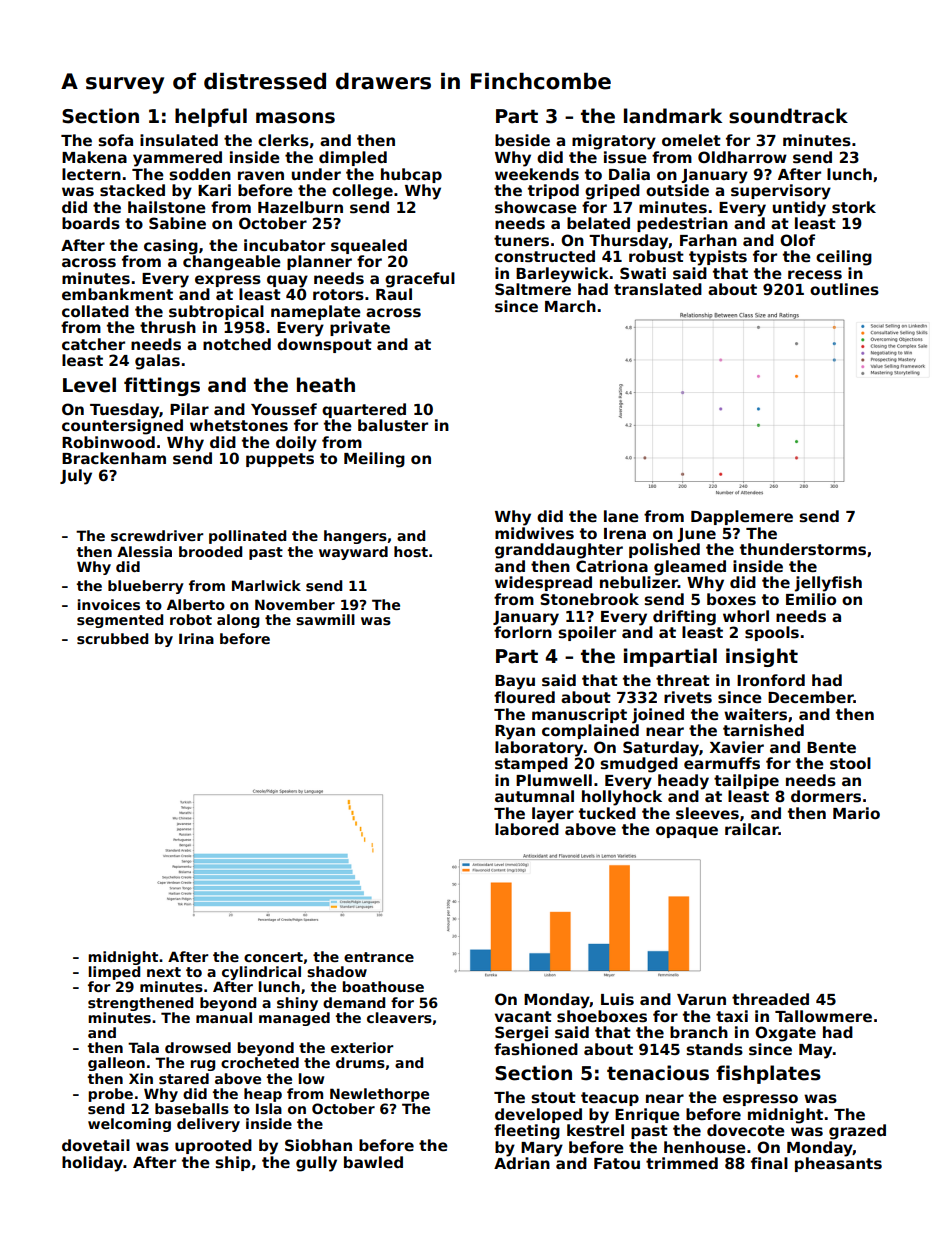 This document has height=1233, width=952. Describe the element at coordinates (117, 294) in the document. I see `embankment` at that location.
